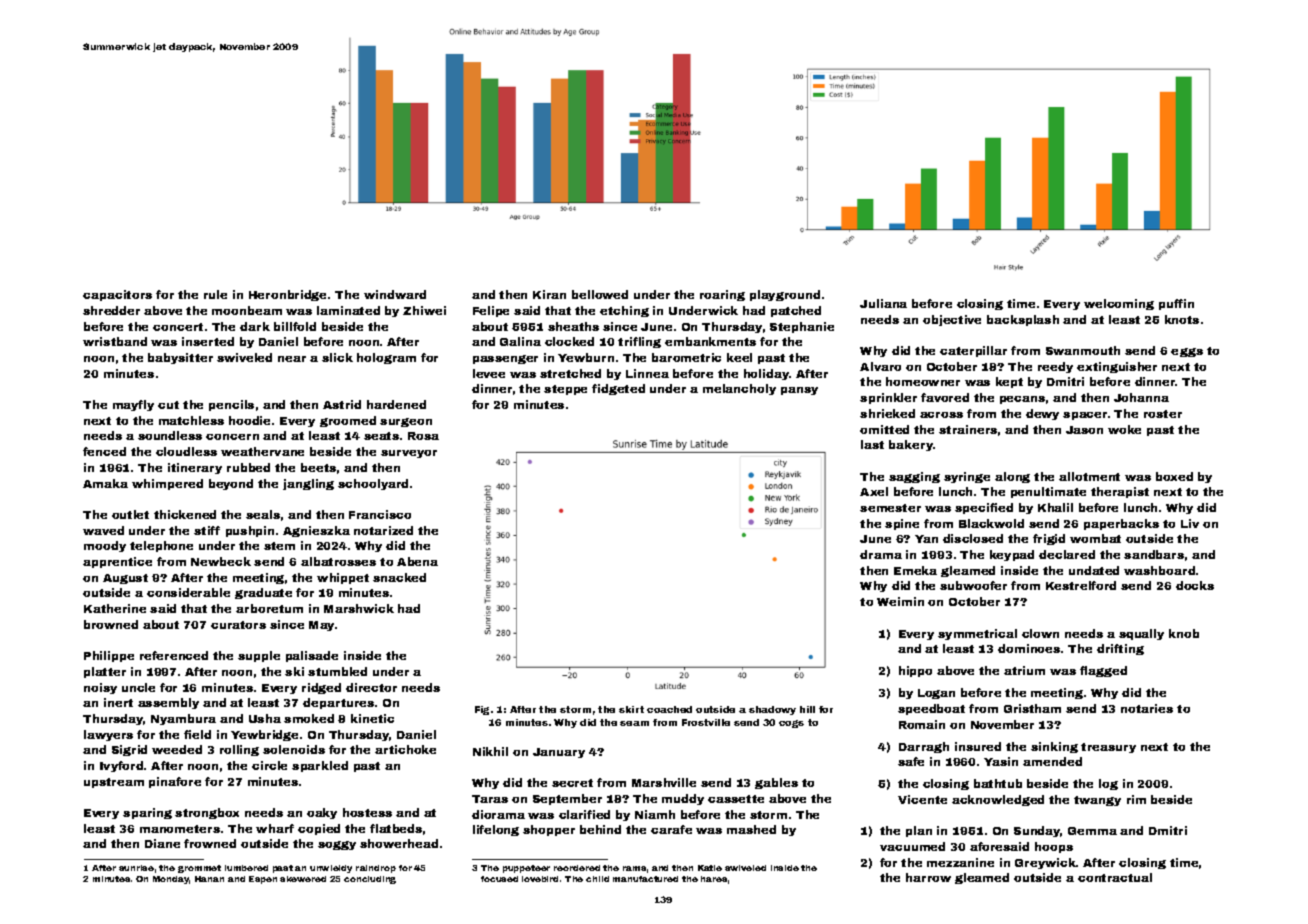  What do you see at coordinates (337, 845) in the image?
I see `soggy` at bounding box center [337, 845].
